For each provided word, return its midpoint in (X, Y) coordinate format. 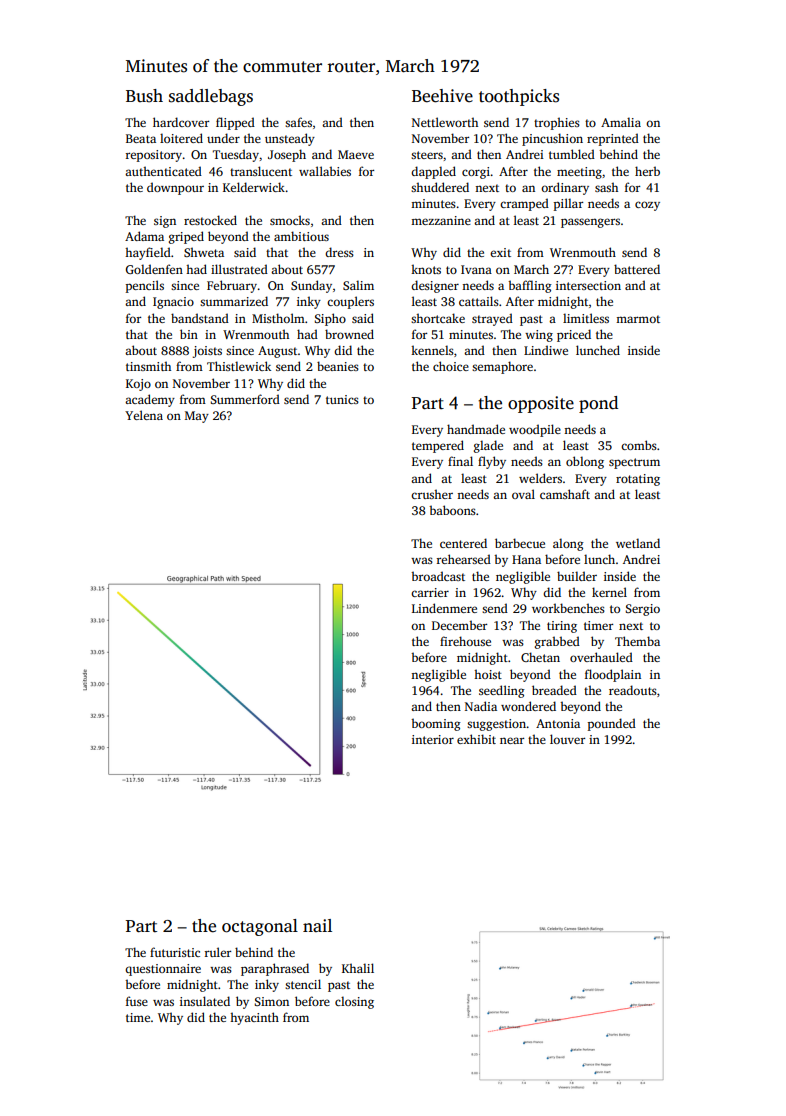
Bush (144, 96)
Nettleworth (445, 122)
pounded (612, 724)
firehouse (465, 641)
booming (436, 724)
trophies (557, 123)
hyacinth (254, 1018)
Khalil (358, 968)
